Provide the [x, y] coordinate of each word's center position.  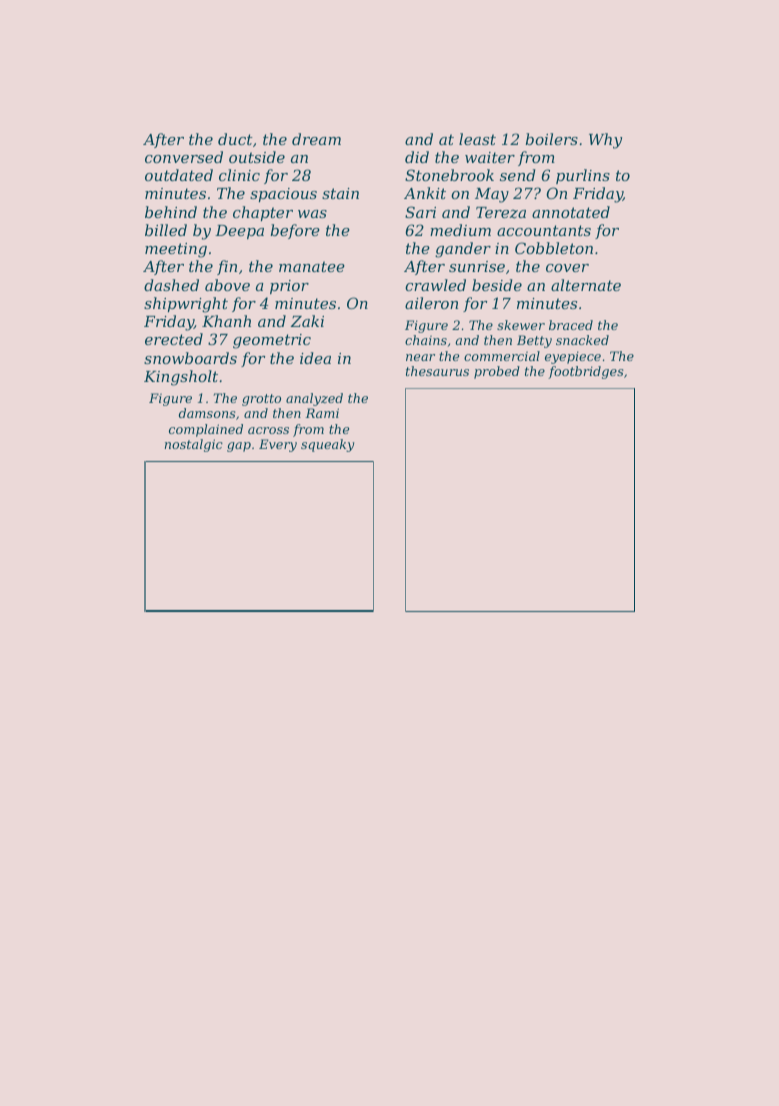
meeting [176, 250]
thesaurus [437, 371]
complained [206, 430]
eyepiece [573, 357]
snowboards [190, 358]
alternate [586, 285]
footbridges [586, 372]
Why [605, 141]
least [477, 139]
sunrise [477, 266]
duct [235, 139]
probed [497, 372]
